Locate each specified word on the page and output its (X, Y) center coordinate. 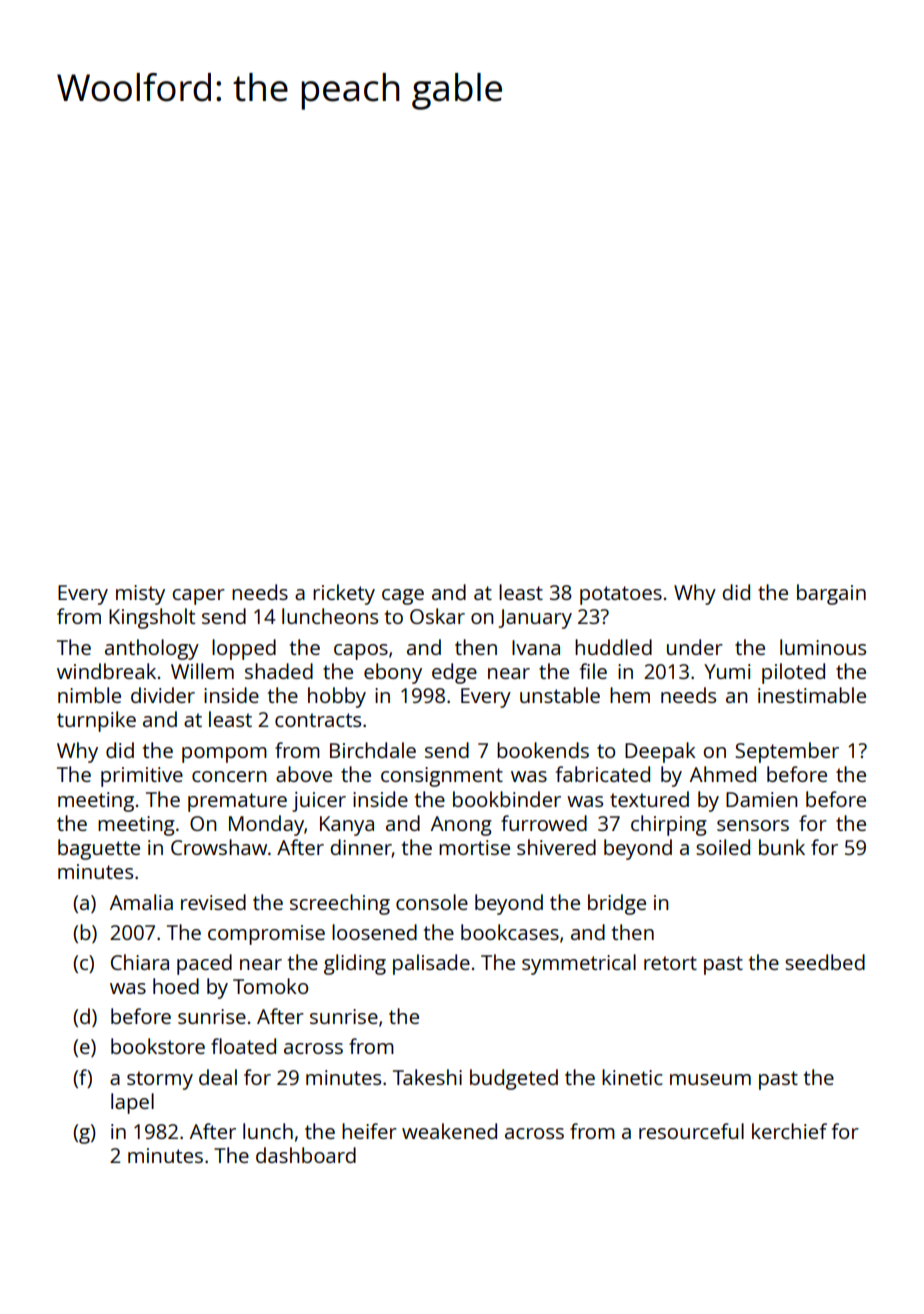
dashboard (306, 1155)
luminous (823, 647)
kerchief (789, 1131)
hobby (337, 697)
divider (163, 695)
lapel (132, 1103)
